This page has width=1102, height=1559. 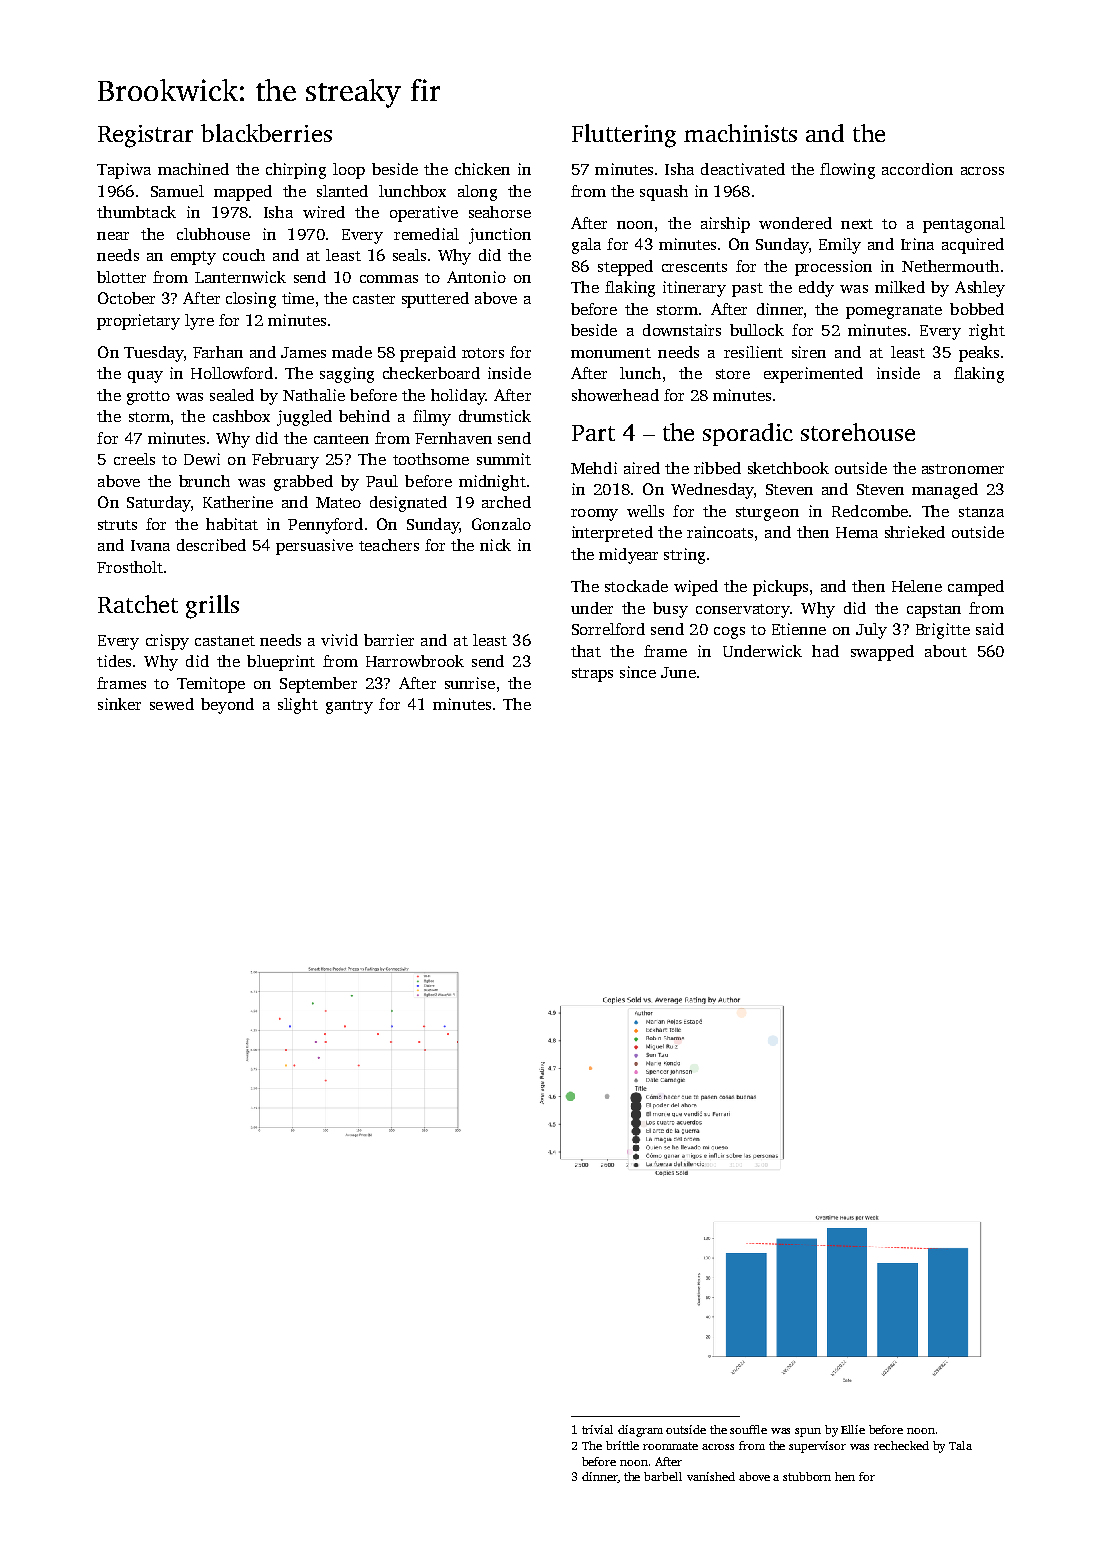 What do you see at coordinates (917, 169) in the page?
I see `accordion` at bounding box center [917, 169].
